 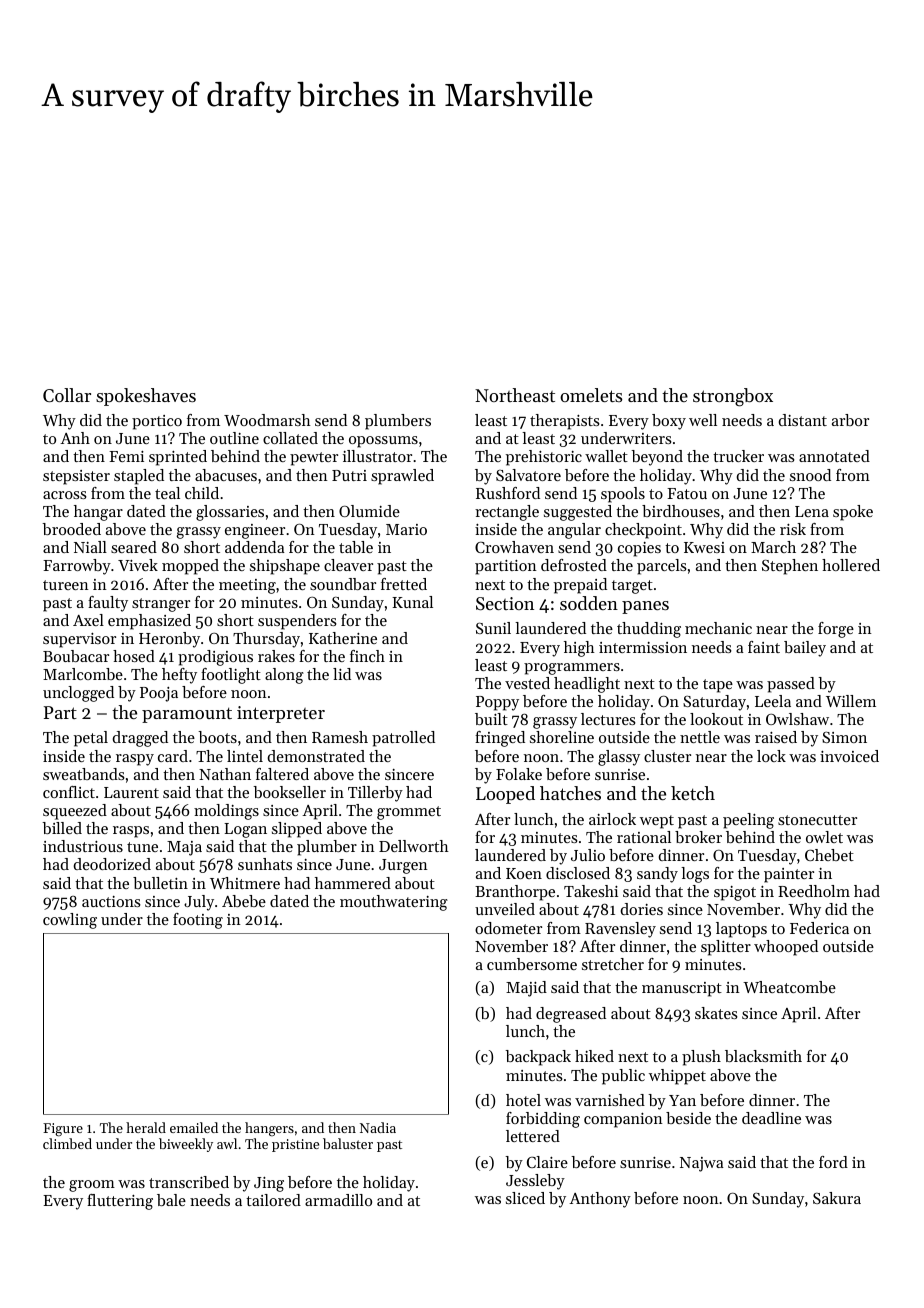 I want to click on illustrator, so click(x=377, y=456).
